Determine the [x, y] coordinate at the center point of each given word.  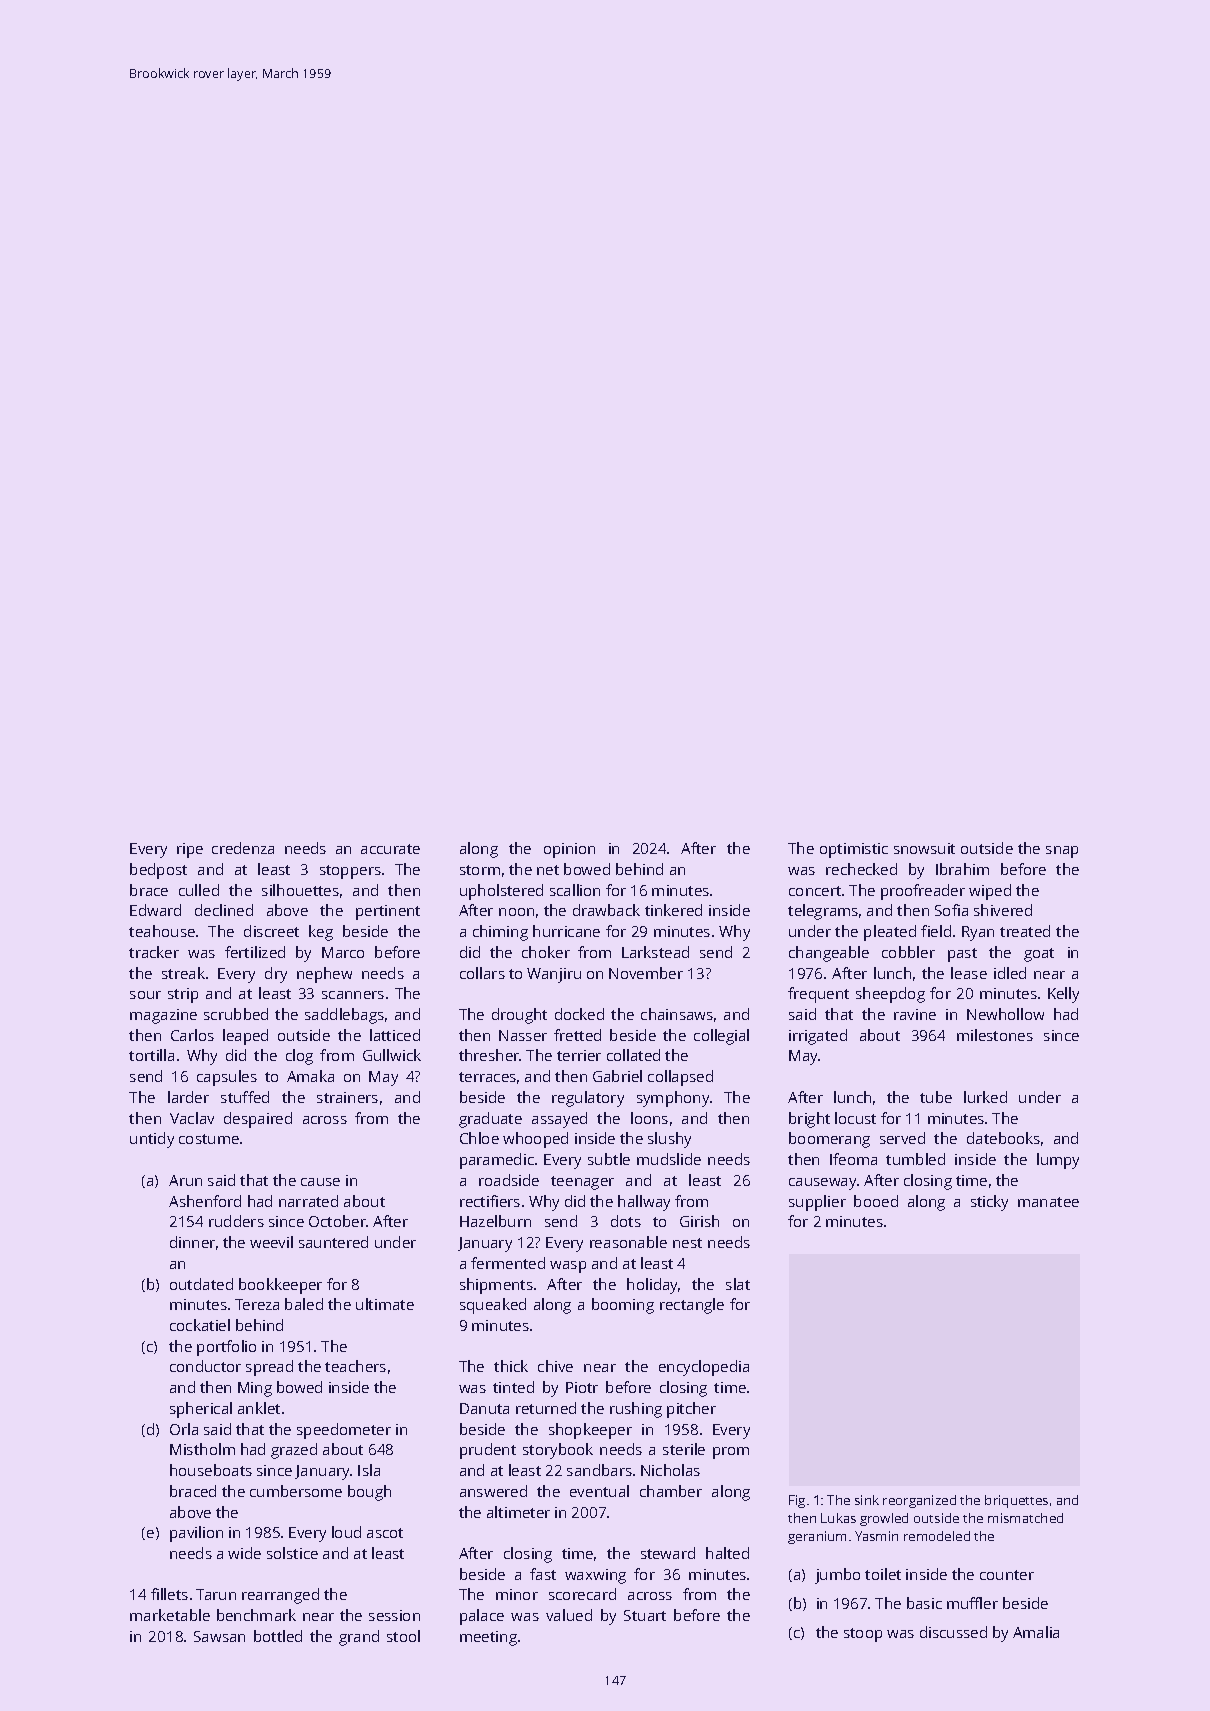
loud [346, 1532]
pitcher [691, 1410]
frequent [818, 995]
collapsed [680, 1078]
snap [1062, 852]
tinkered [673, 910]
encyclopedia [704, 1368]
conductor [205, 1366]
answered [493, 1491]
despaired [258, 1120]
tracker [154, 952]
